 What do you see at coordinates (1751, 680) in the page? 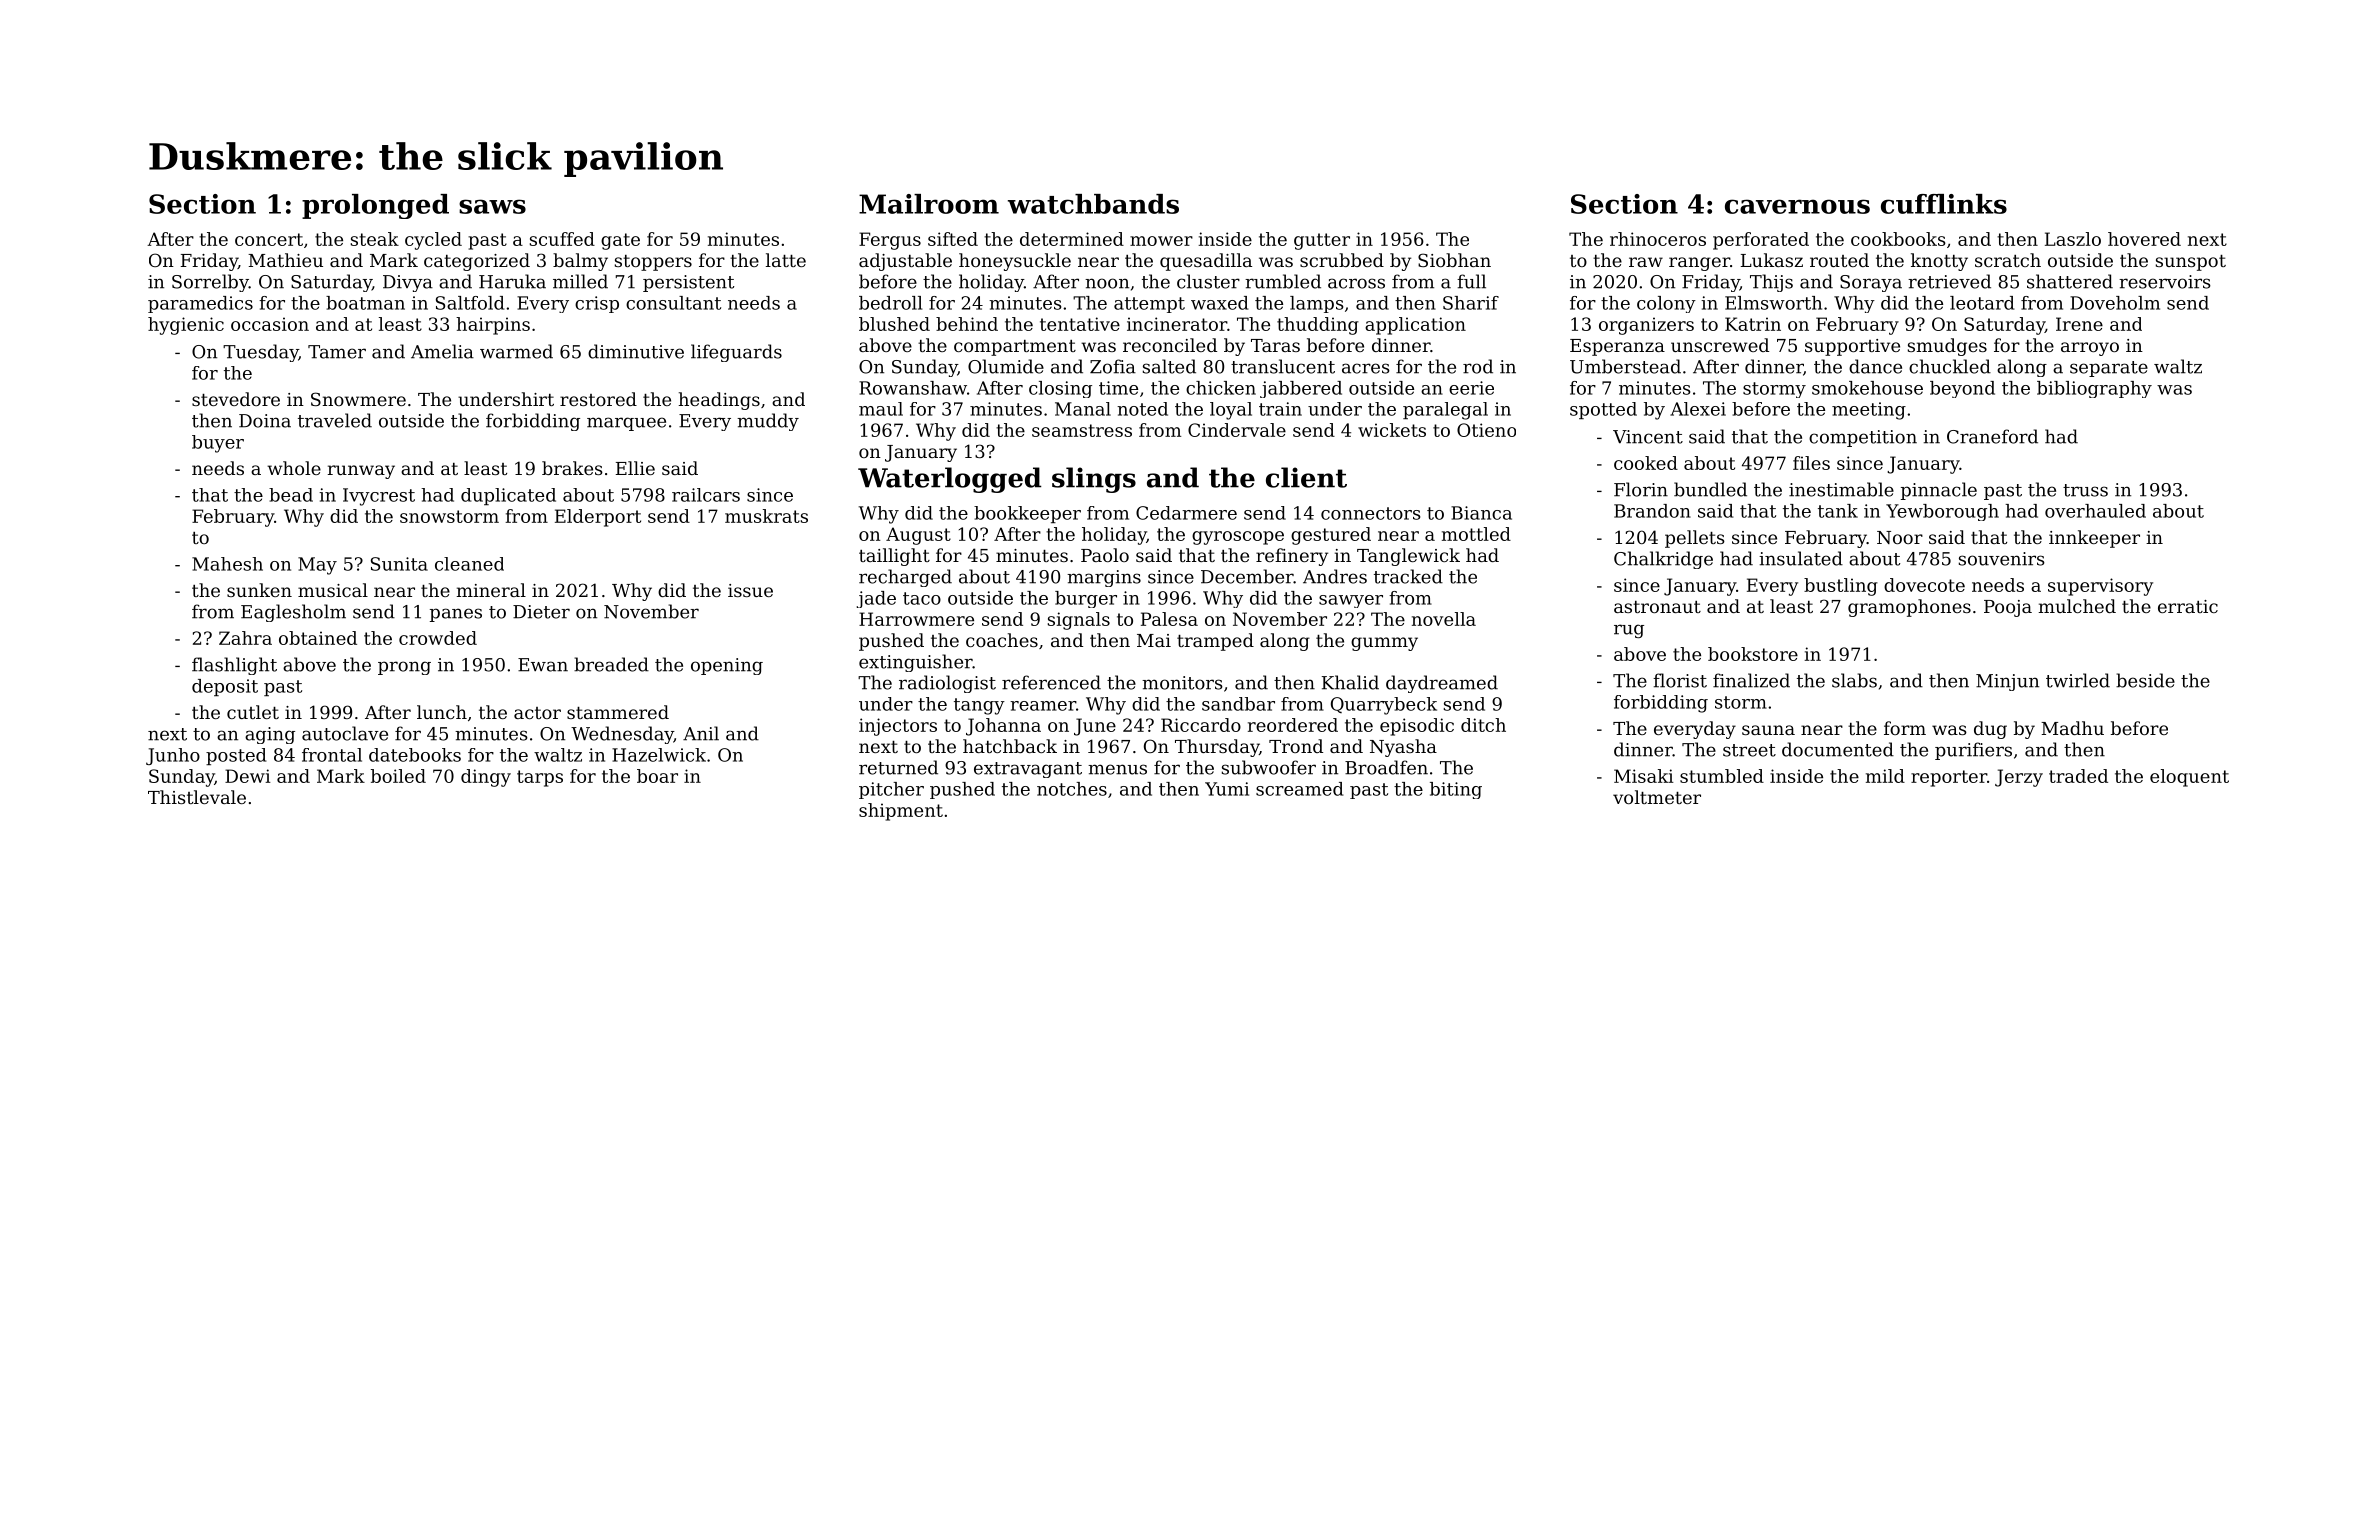
I see `finalized` at bounding box center [1751, 680].
